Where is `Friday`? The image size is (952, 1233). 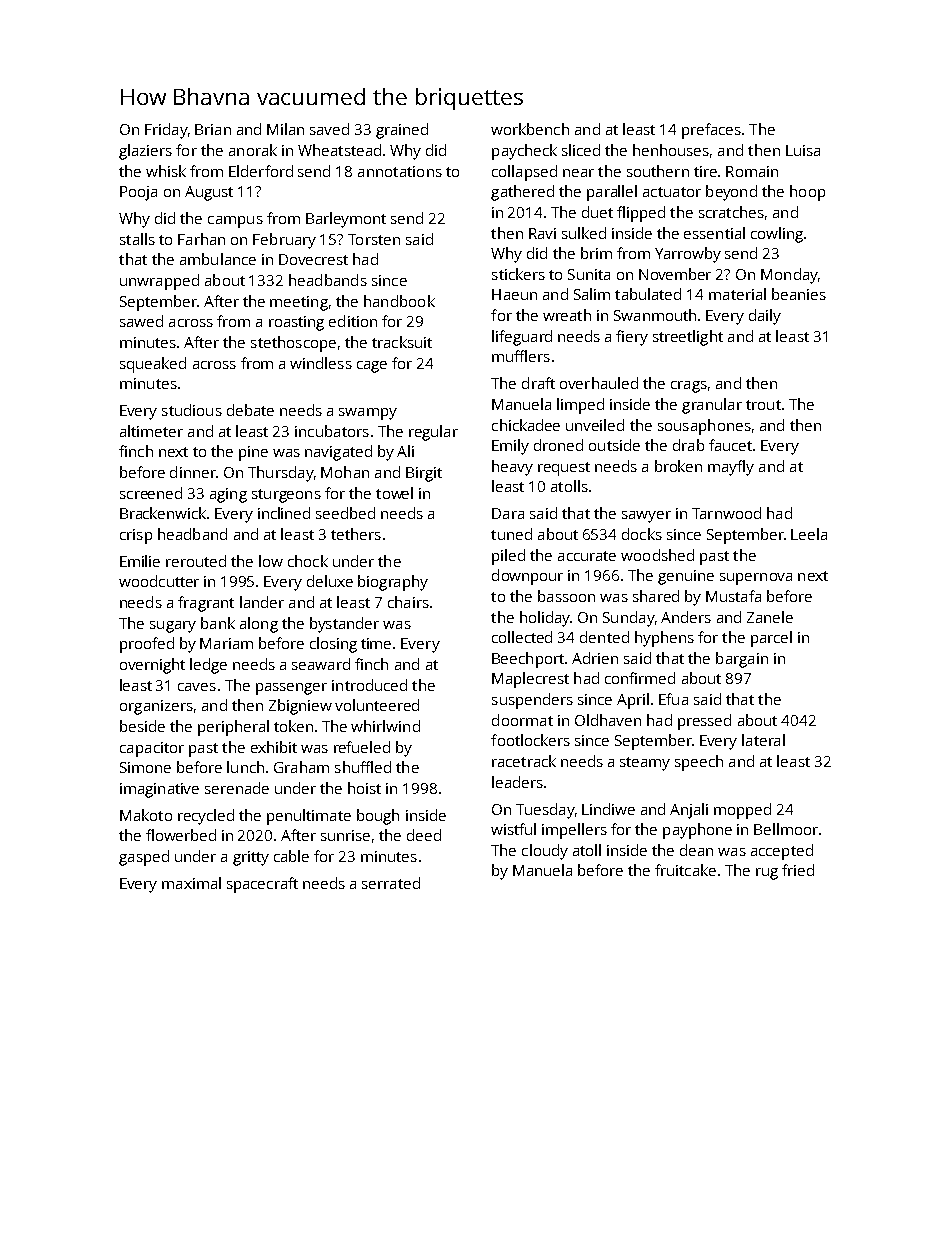 Friday is located at coordinates (166, 131).
